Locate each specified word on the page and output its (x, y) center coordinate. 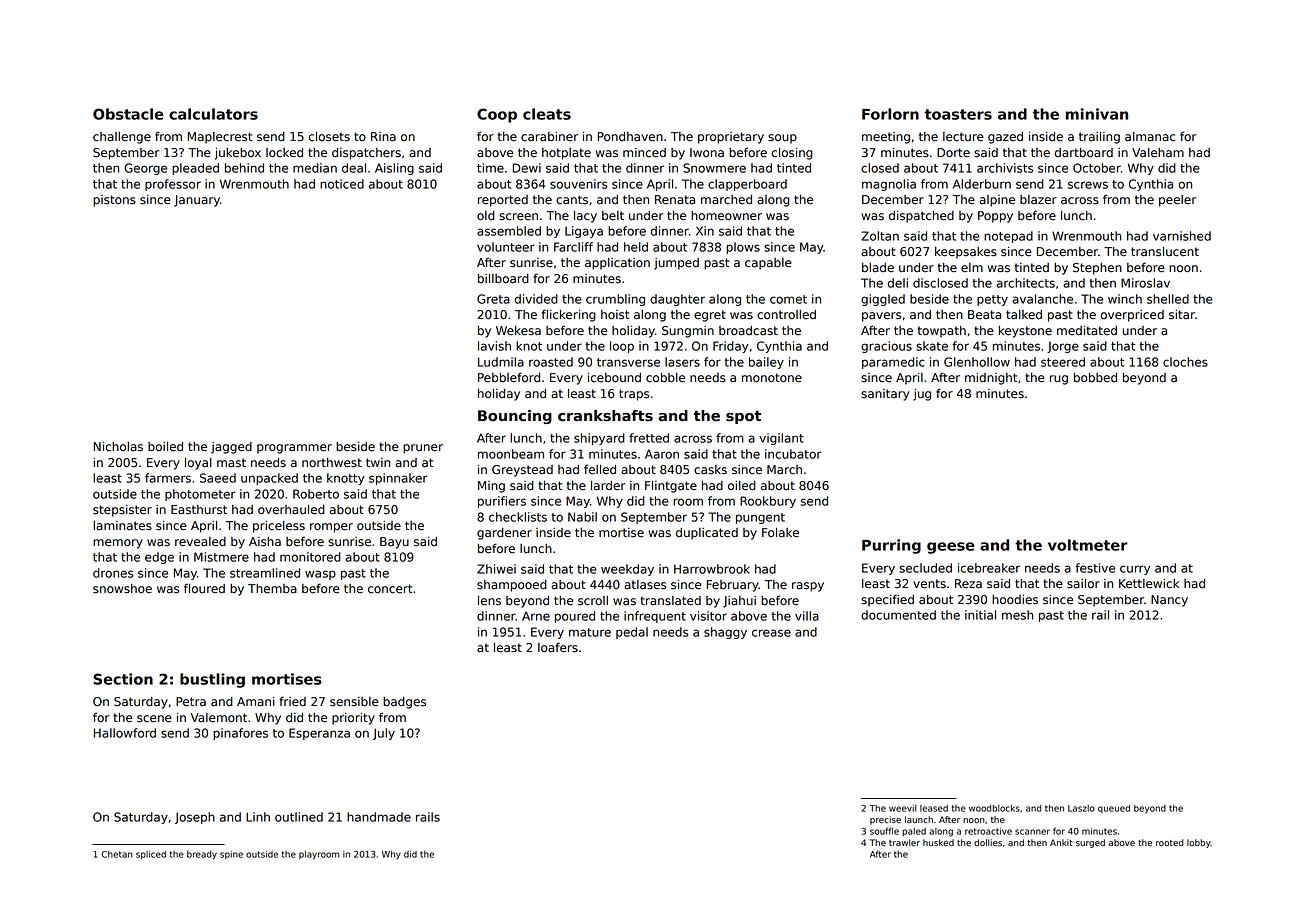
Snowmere (714, 168)
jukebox (238, 154)
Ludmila (501, 362)
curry (1135, 570)
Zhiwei (496, 569)
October (1097, 168)
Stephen (1097, 269)
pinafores (240, 734)
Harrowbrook (712, 569)
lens (489, 601)
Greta (493, 299)
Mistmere (221, 557)
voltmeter (1088, 545)
